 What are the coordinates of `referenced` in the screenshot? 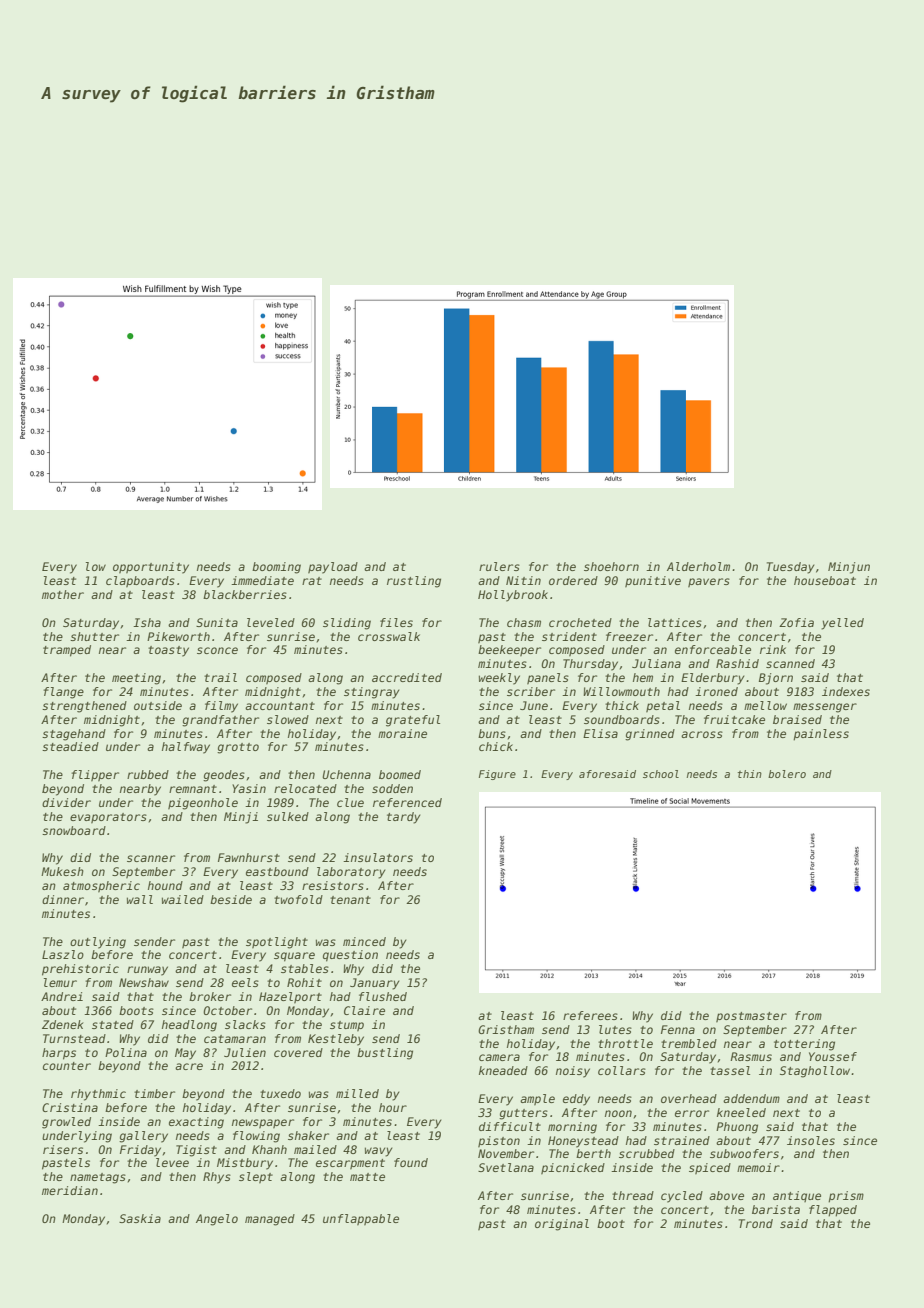 It's located at (407, 802).
